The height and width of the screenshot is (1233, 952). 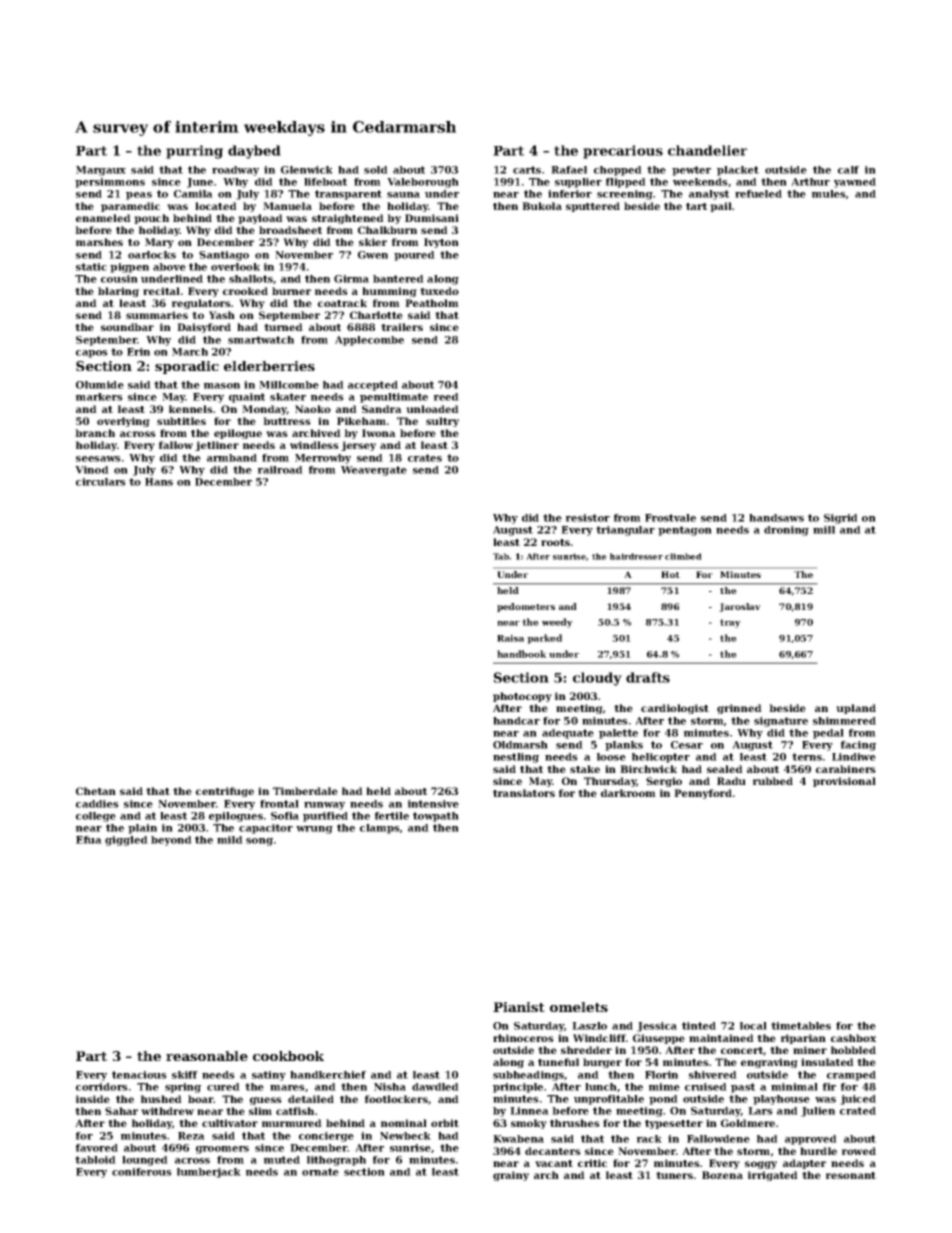 I want to click on song, so click(x=259, y=842).
